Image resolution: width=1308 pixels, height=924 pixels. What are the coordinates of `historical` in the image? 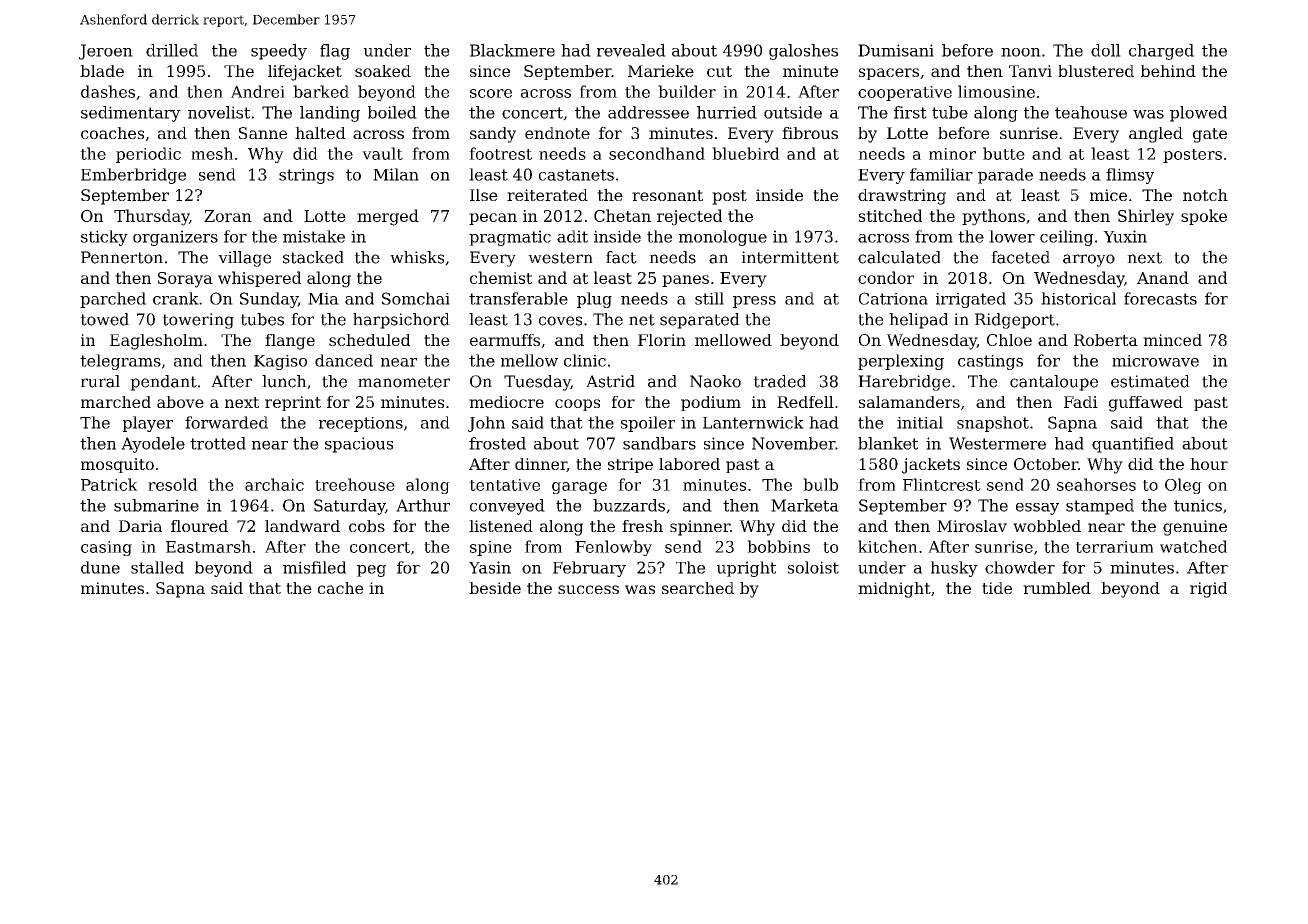 It's located at (1078, 298).
